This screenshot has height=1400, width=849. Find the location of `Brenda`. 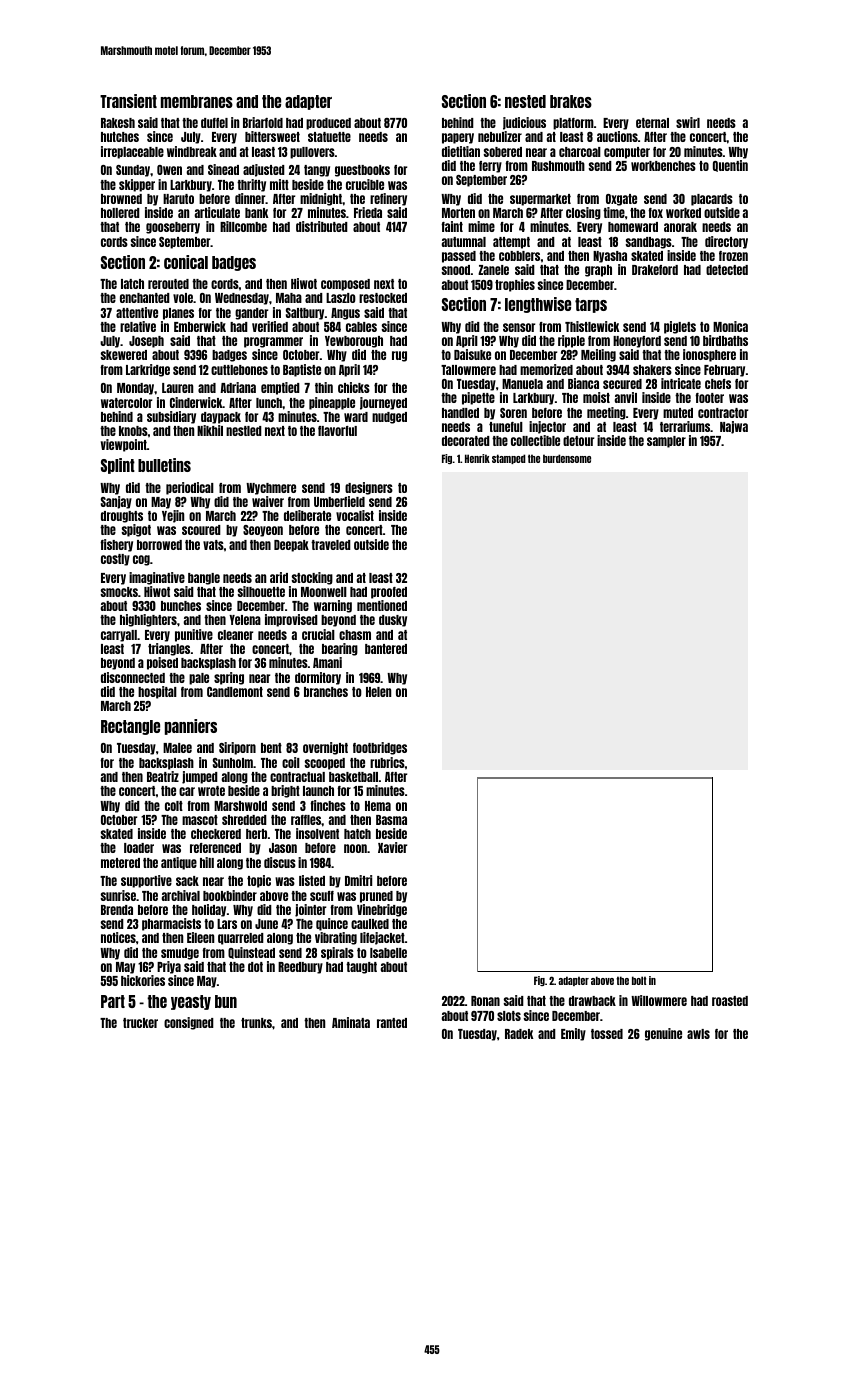

Brenda is located at coordinates (117, 910).
